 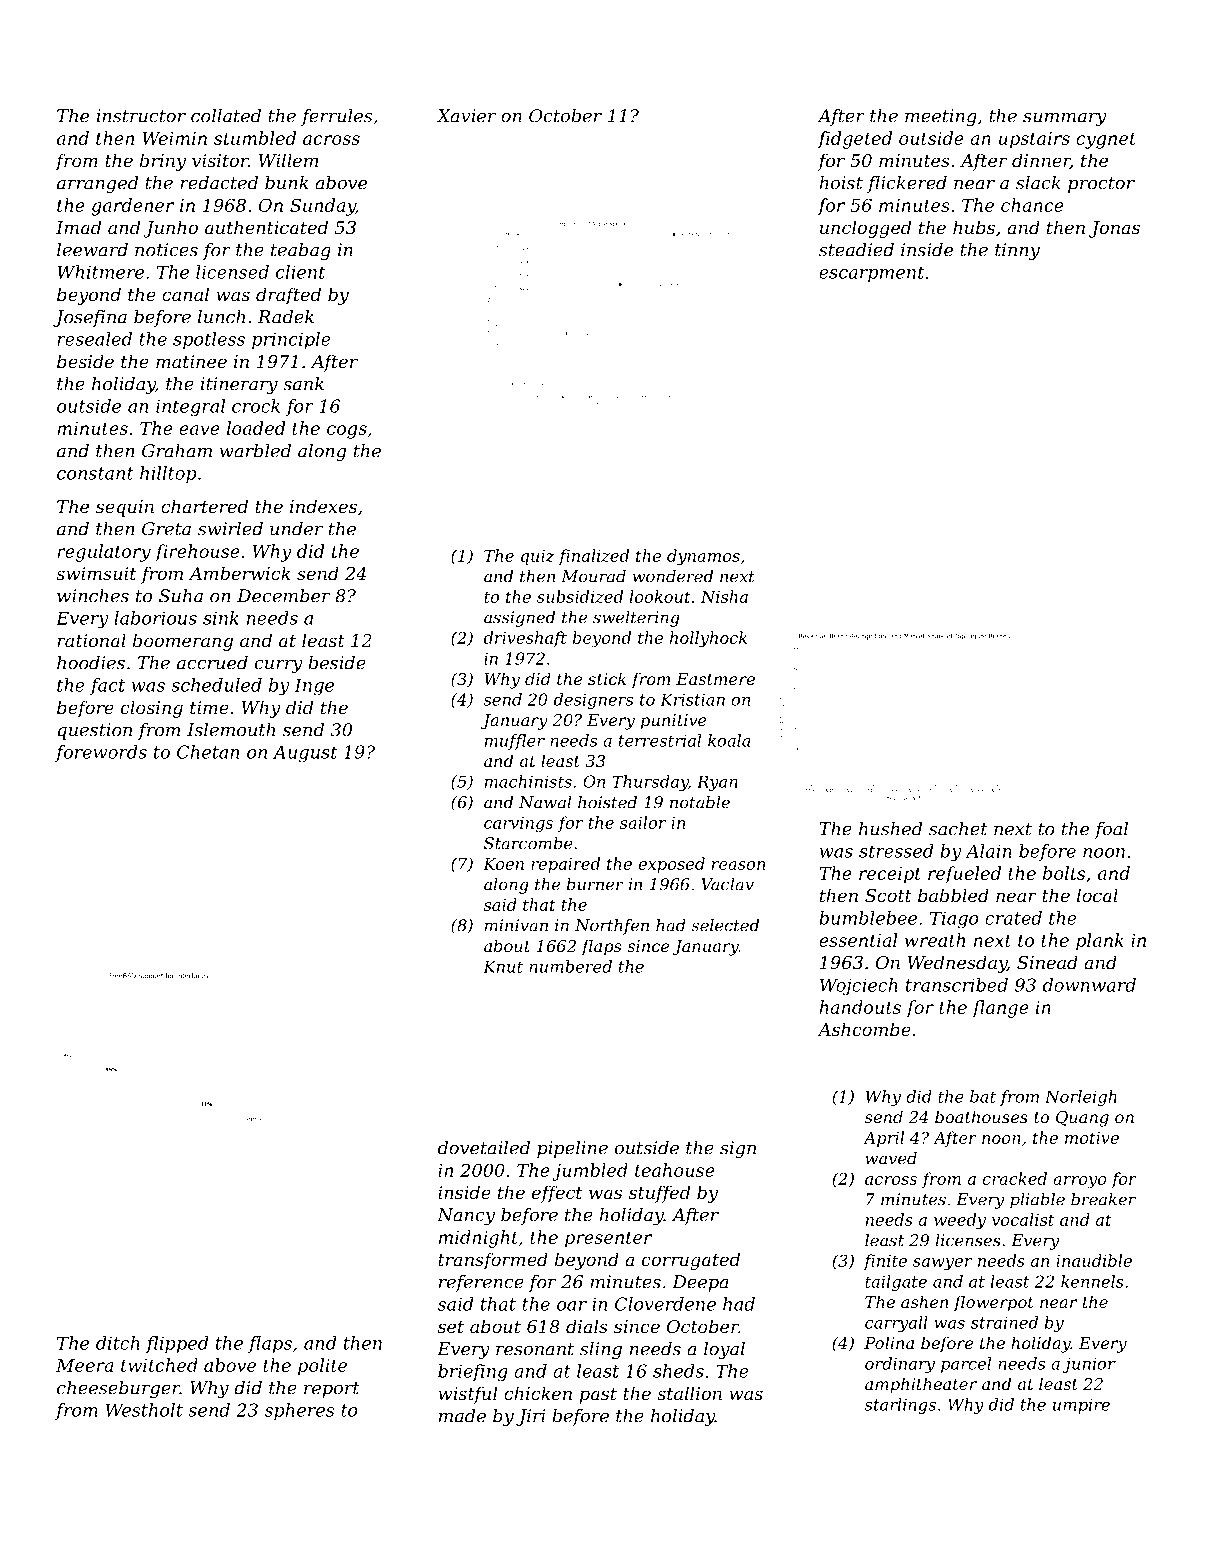 What do you see at coordinates (322, 1367) in the screenshot?
I see `polite` at bounding box center [322, 1367].
